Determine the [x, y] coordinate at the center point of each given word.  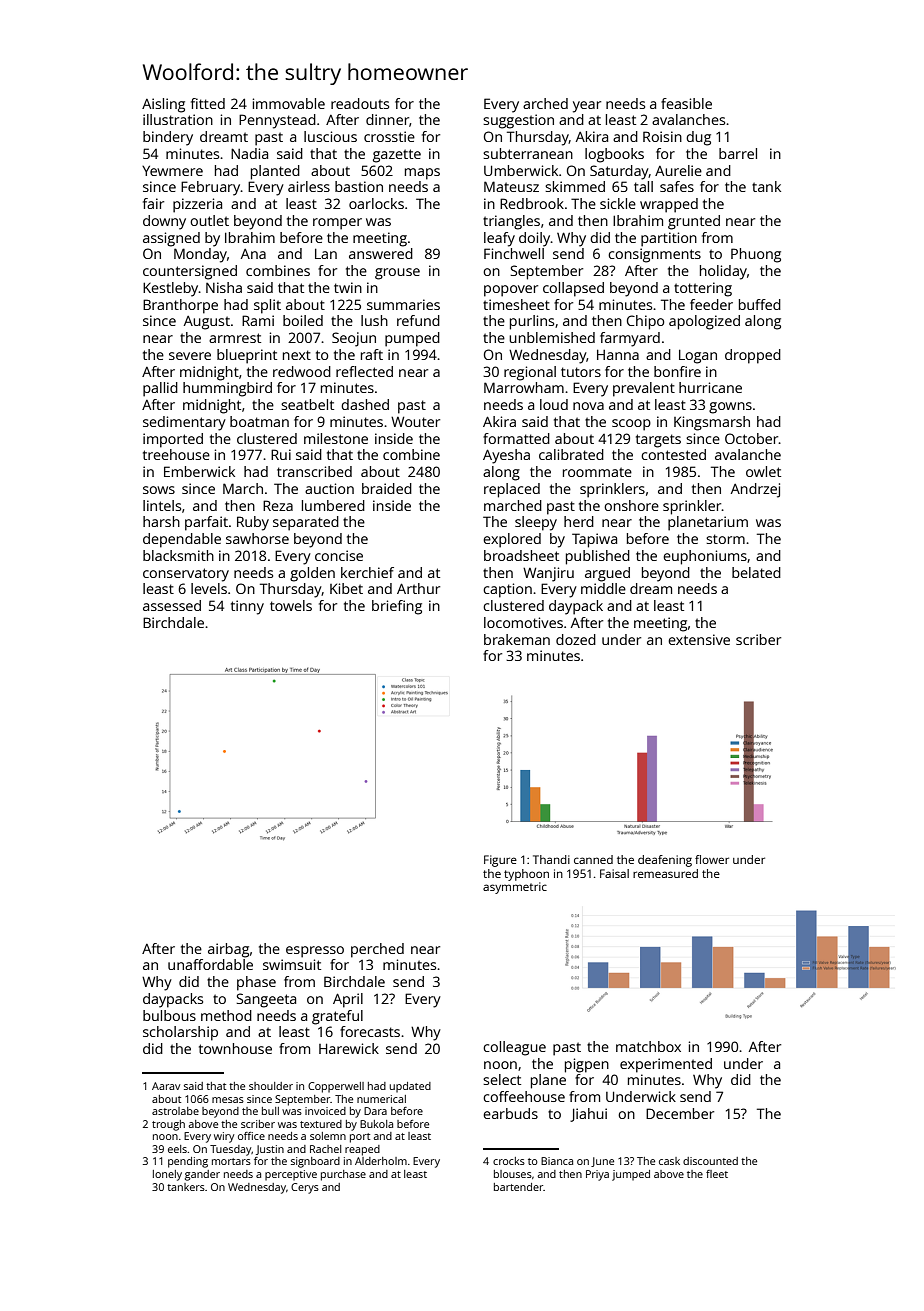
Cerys [305, 1188]
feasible [686, 103]
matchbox [648, 1046]
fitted [208, 103]
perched [377, 950]
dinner [387, 119]
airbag [228, 950]
